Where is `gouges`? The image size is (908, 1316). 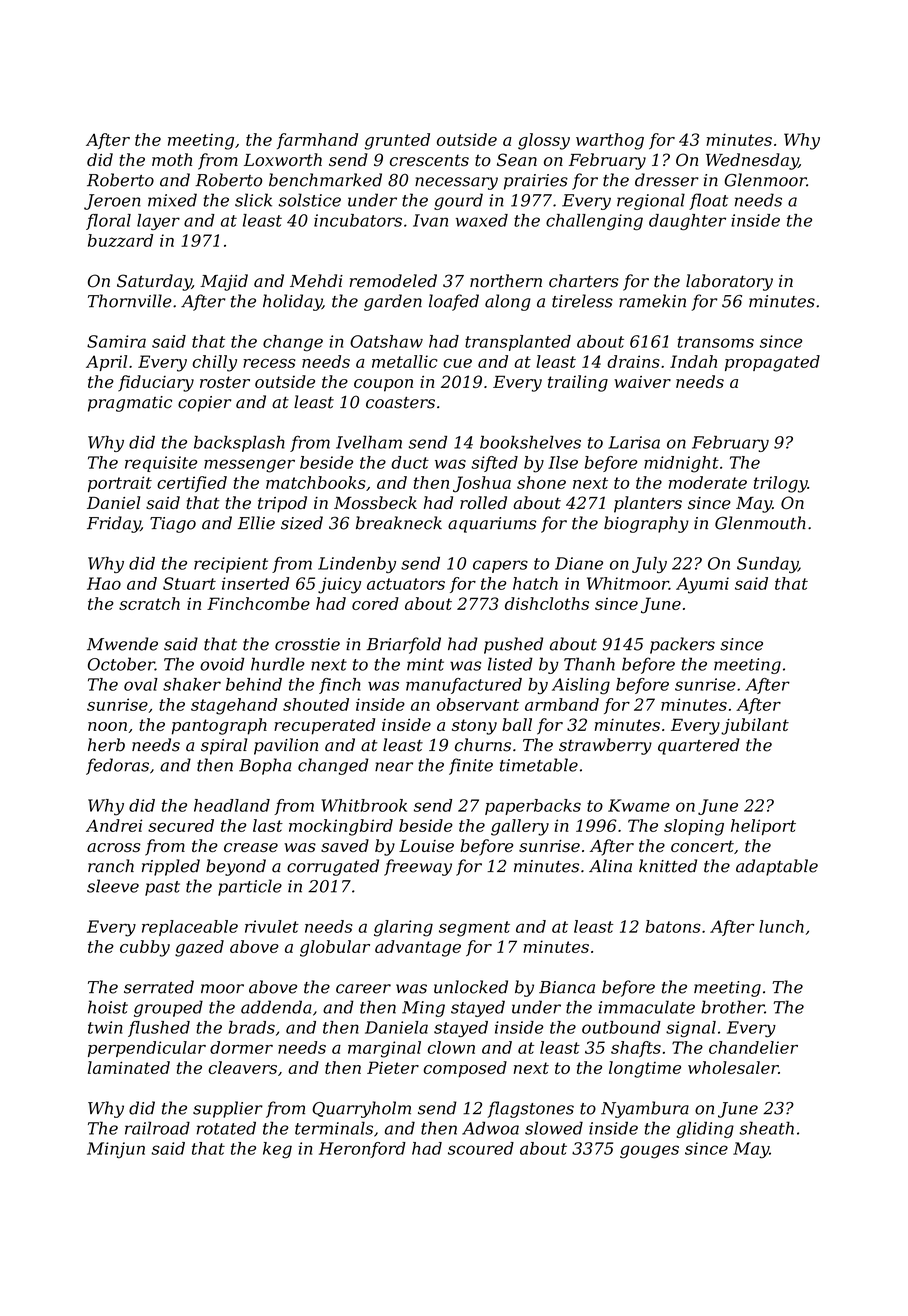
gouges is located at coordinates (649, 1152).
